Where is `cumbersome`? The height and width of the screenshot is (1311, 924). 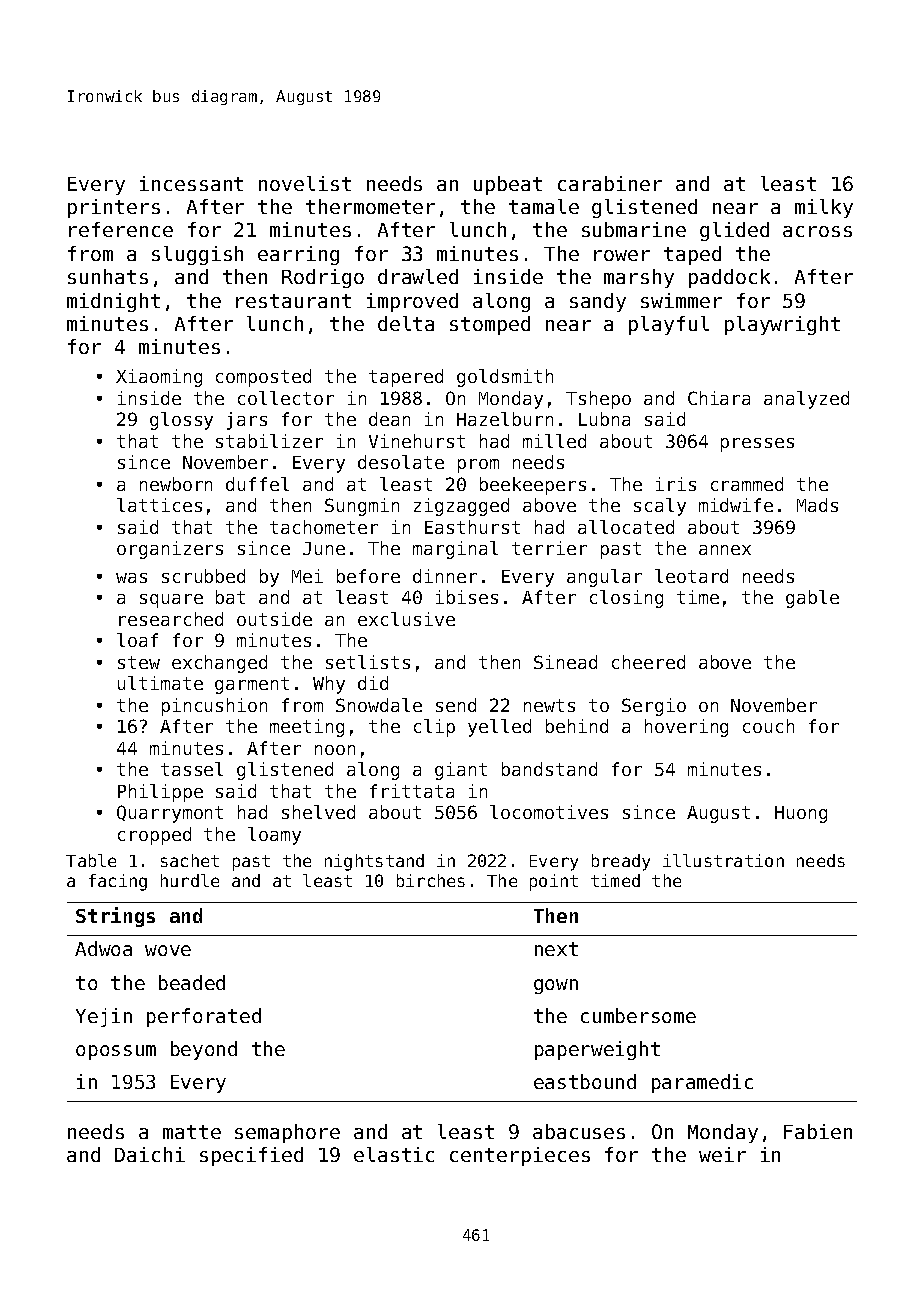 cumbersome is located at coordinates (638, 1015).
